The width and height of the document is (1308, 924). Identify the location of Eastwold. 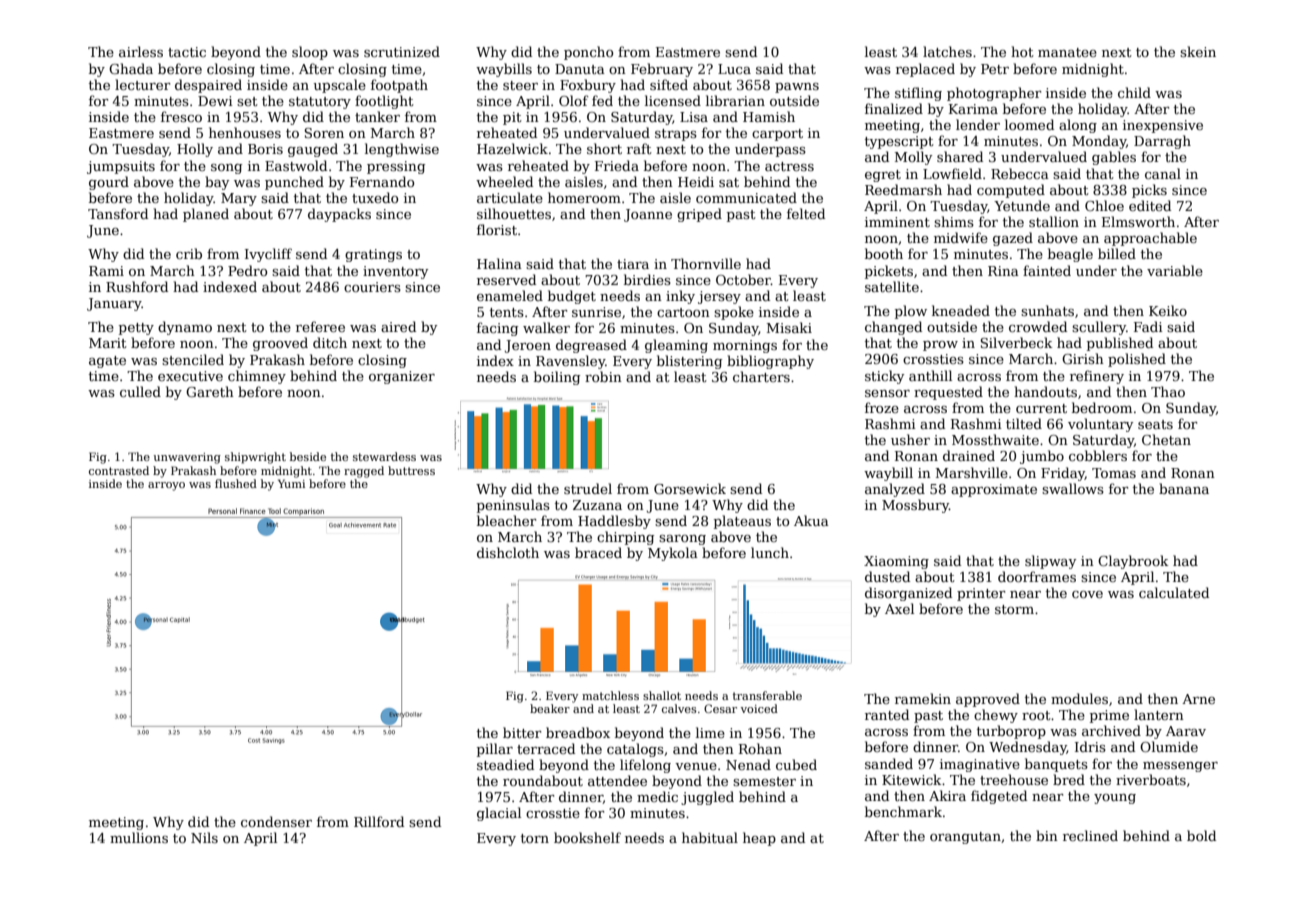
(296, 165).
